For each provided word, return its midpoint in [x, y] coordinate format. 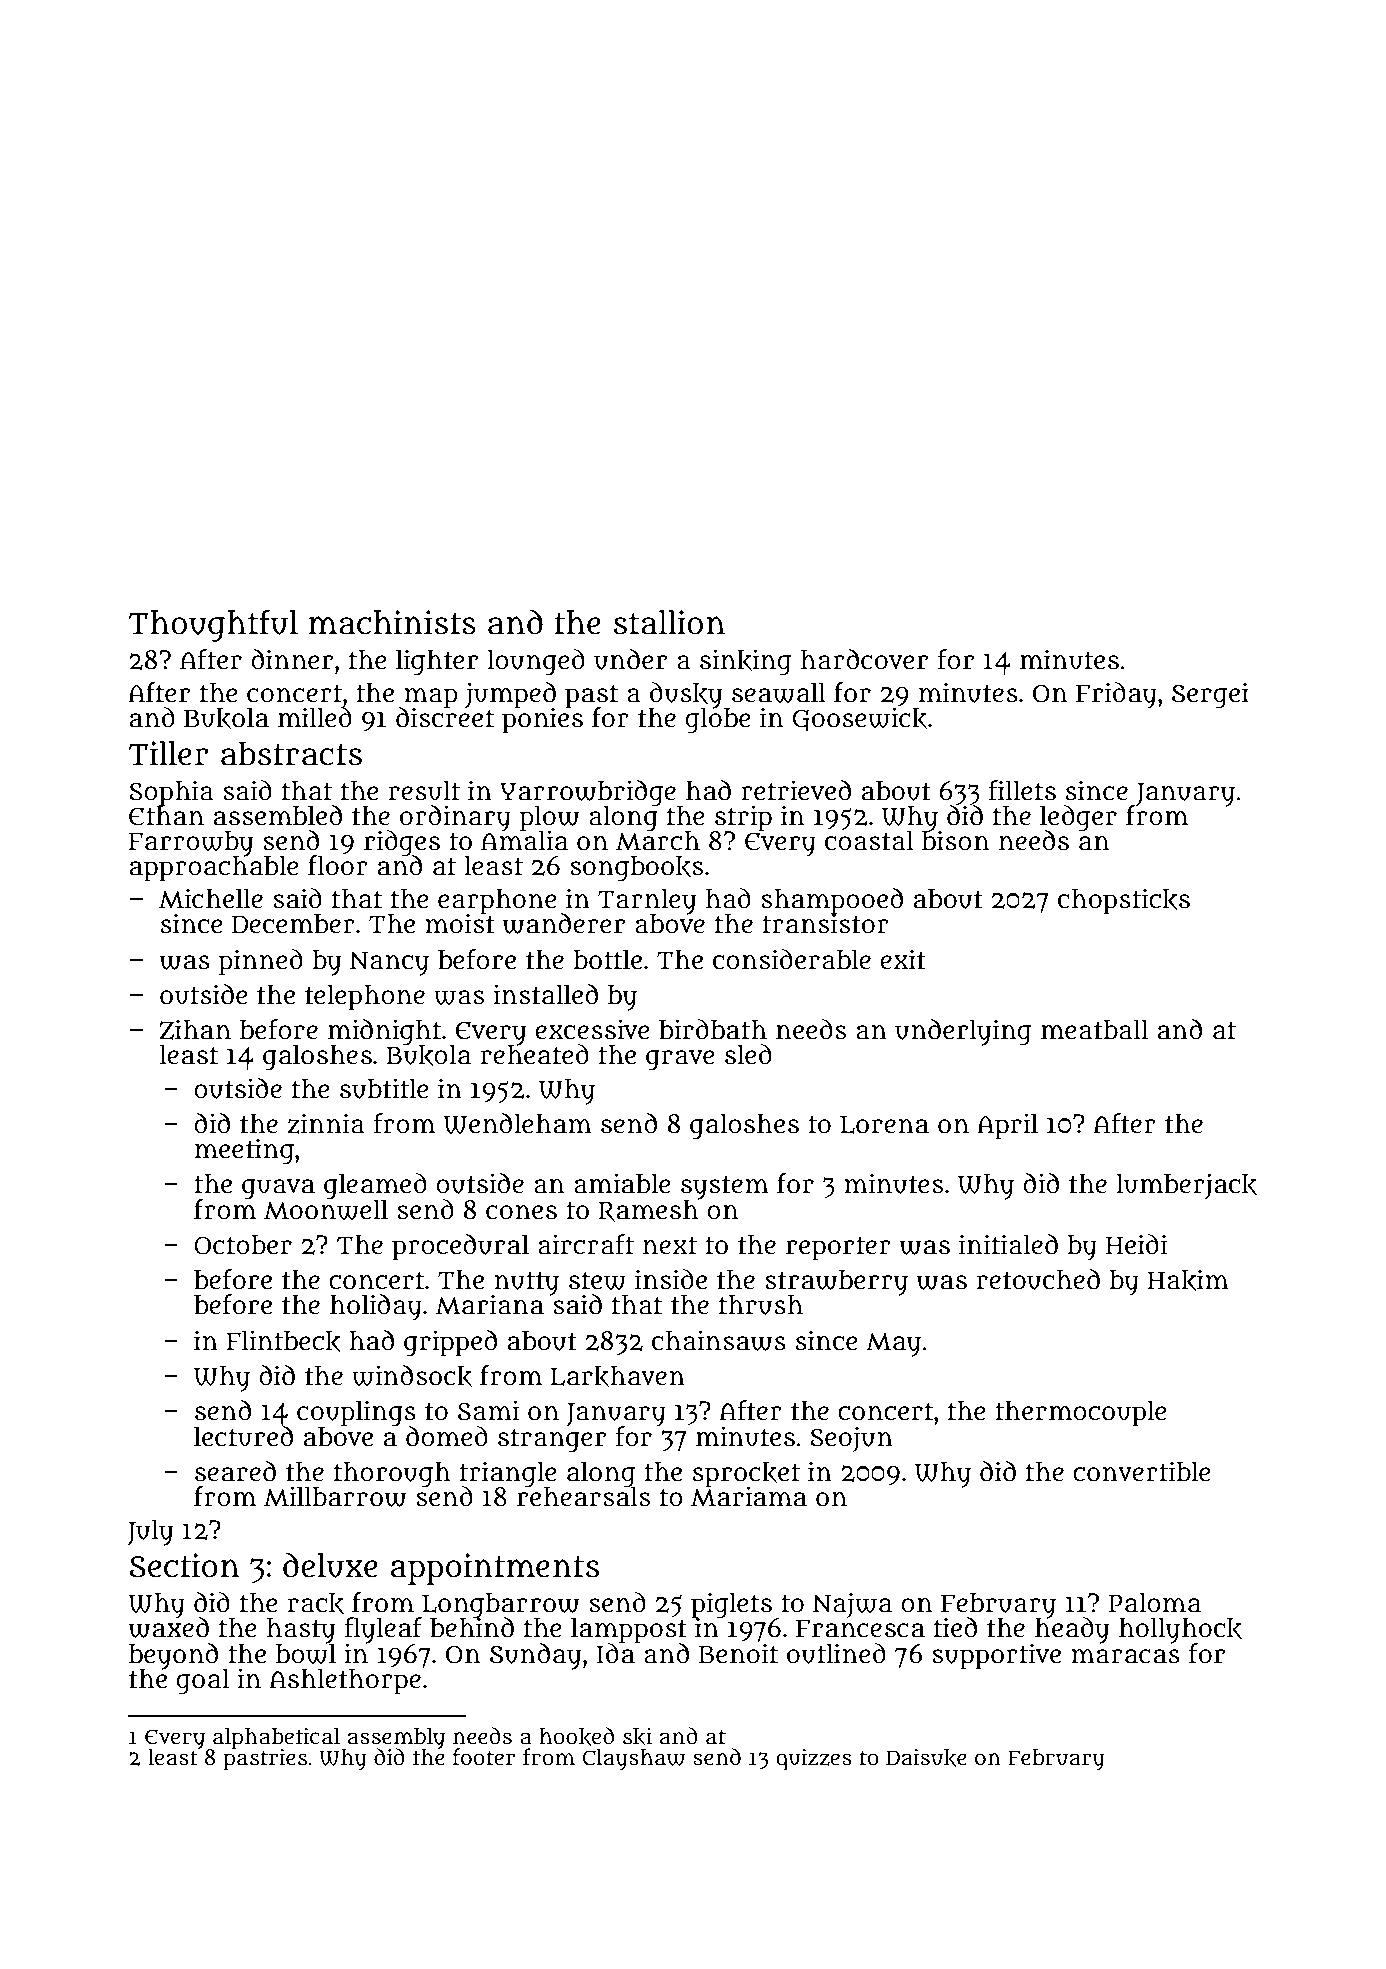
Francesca [860, 1629]
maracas [1125, 1656]
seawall [779, 692]
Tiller [169, 753]
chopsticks [1124, 901]
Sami [488, 1410]
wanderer [564, 923]
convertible [1142, 1471]
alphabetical [276, 1737]
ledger [1078, 818]
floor [338, 865]
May [893, 1345]
